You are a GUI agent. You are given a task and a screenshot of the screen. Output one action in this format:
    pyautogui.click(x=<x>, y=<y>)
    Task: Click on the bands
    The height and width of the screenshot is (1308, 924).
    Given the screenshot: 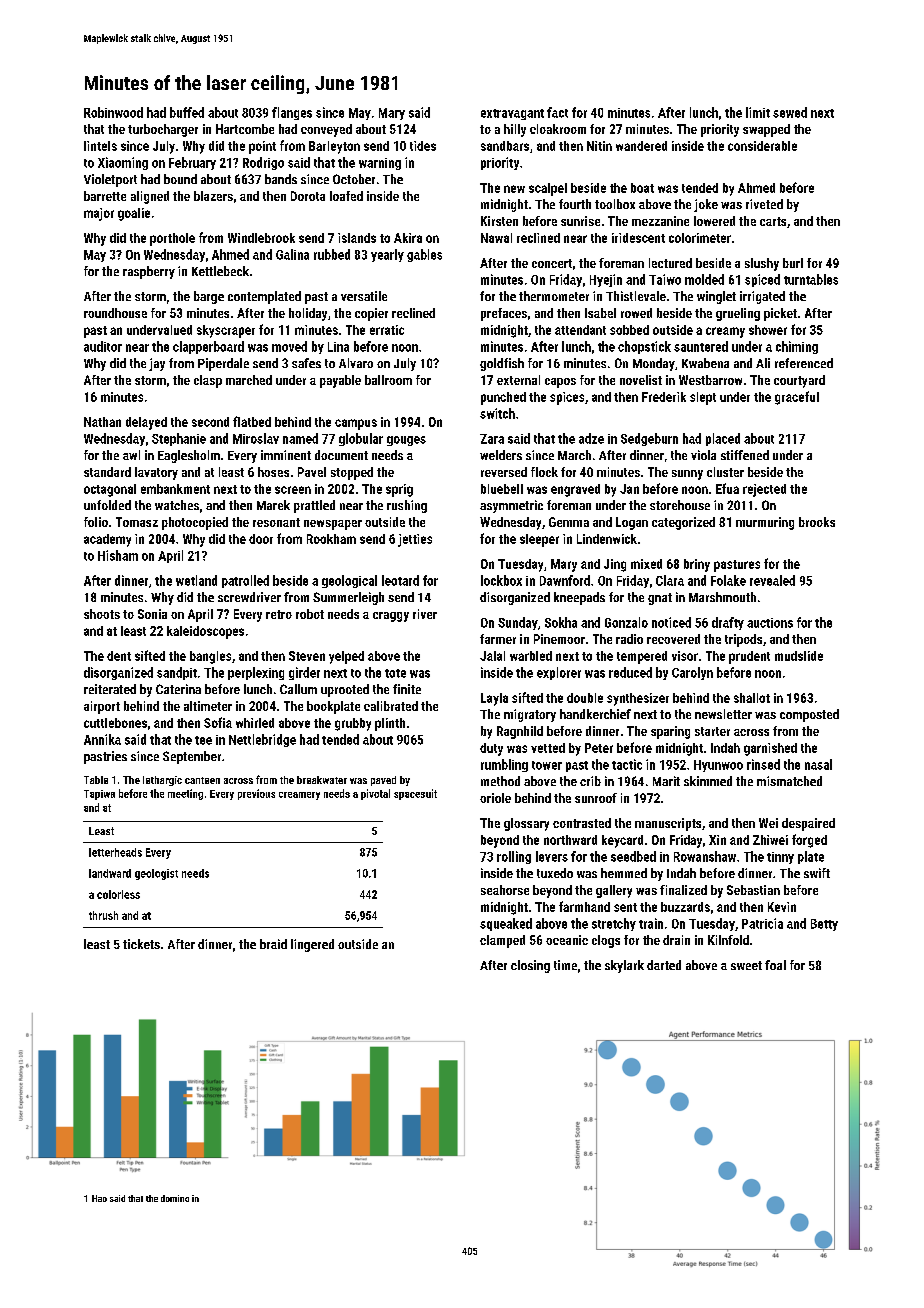 What is the action you would take?
    pyautogui.click(x=281, y=179)
